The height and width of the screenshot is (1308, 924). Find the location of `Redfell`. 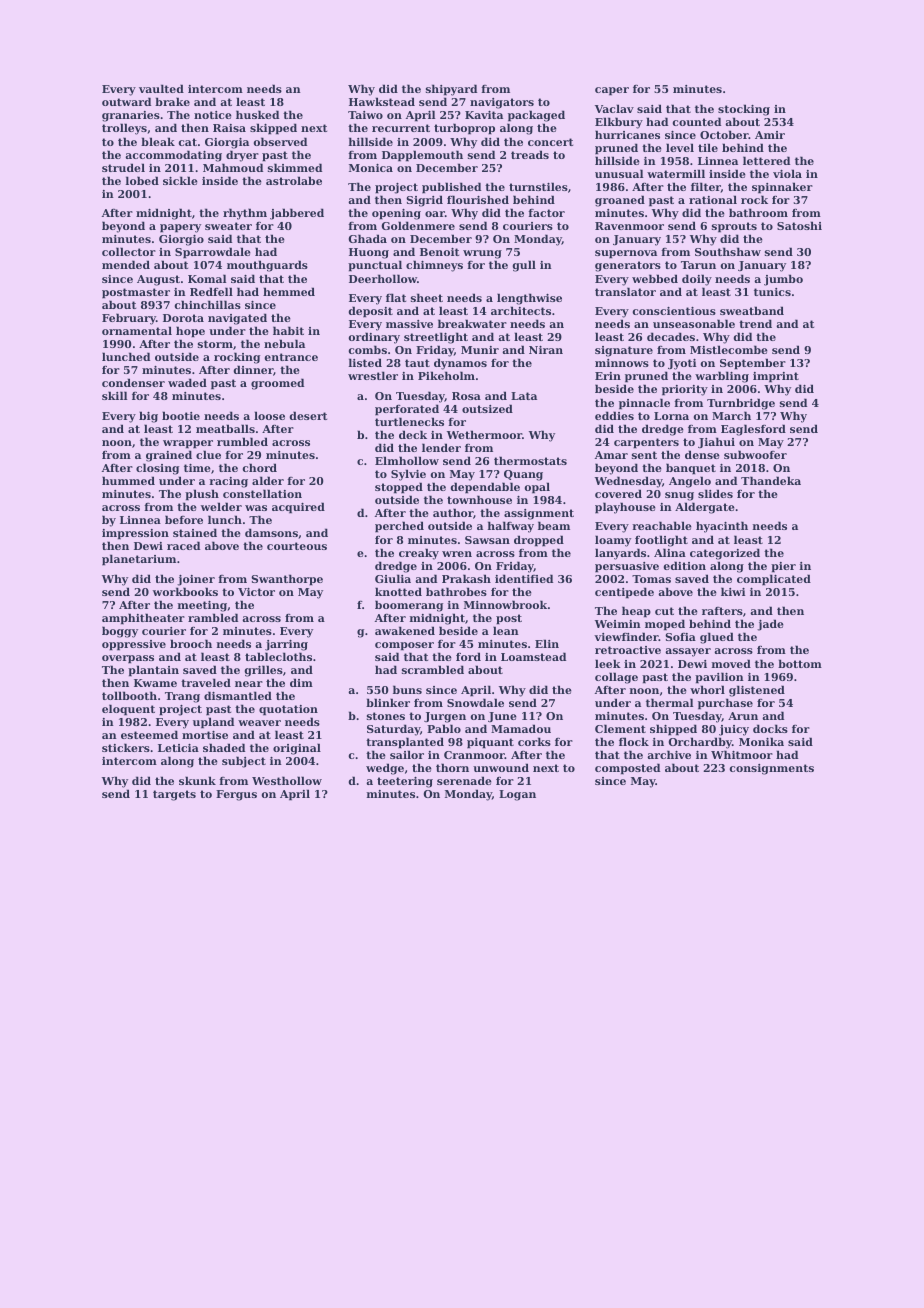

Redfell is located at coordinates (211, 291).
